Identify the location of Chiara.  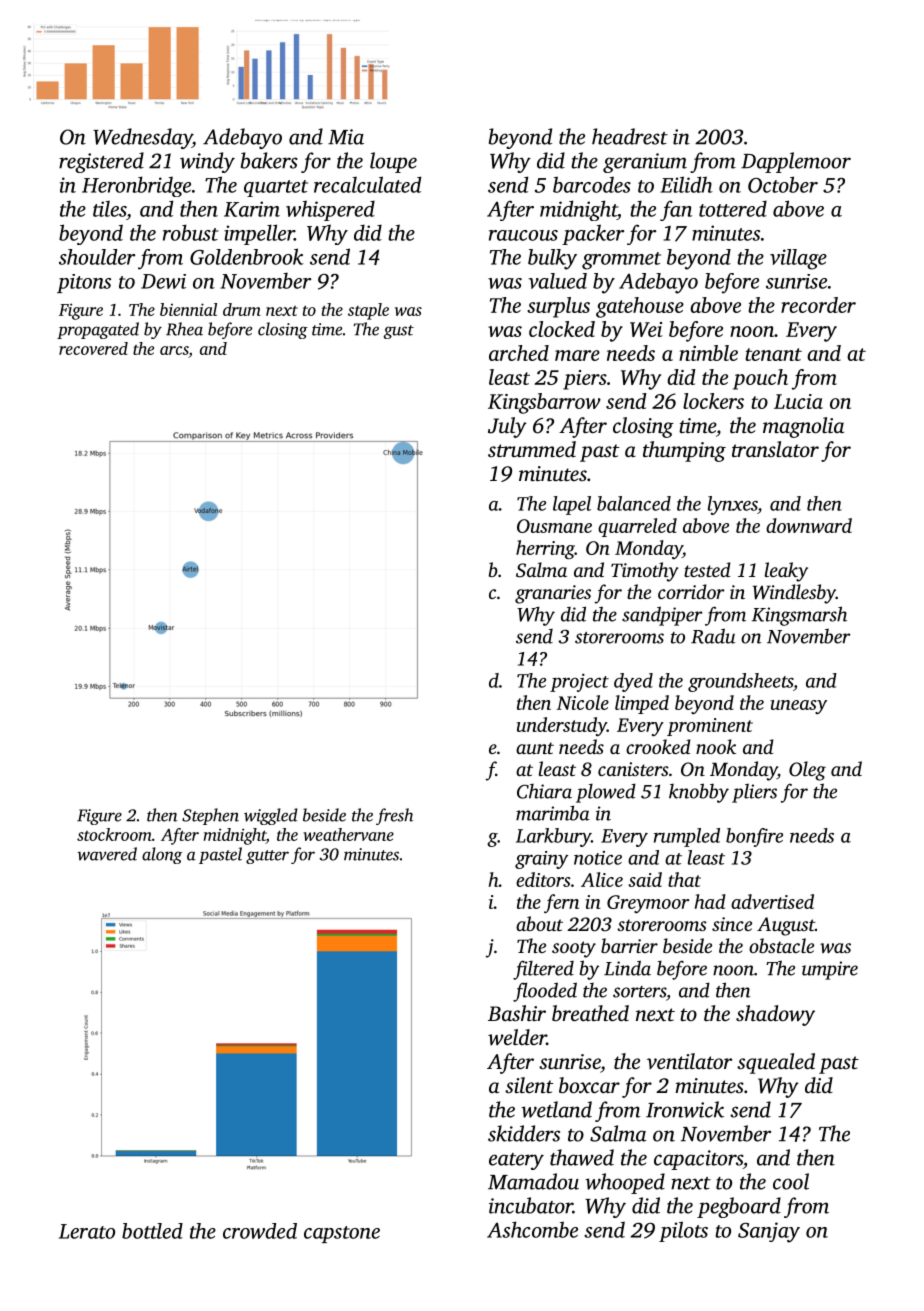
(544, 791).
